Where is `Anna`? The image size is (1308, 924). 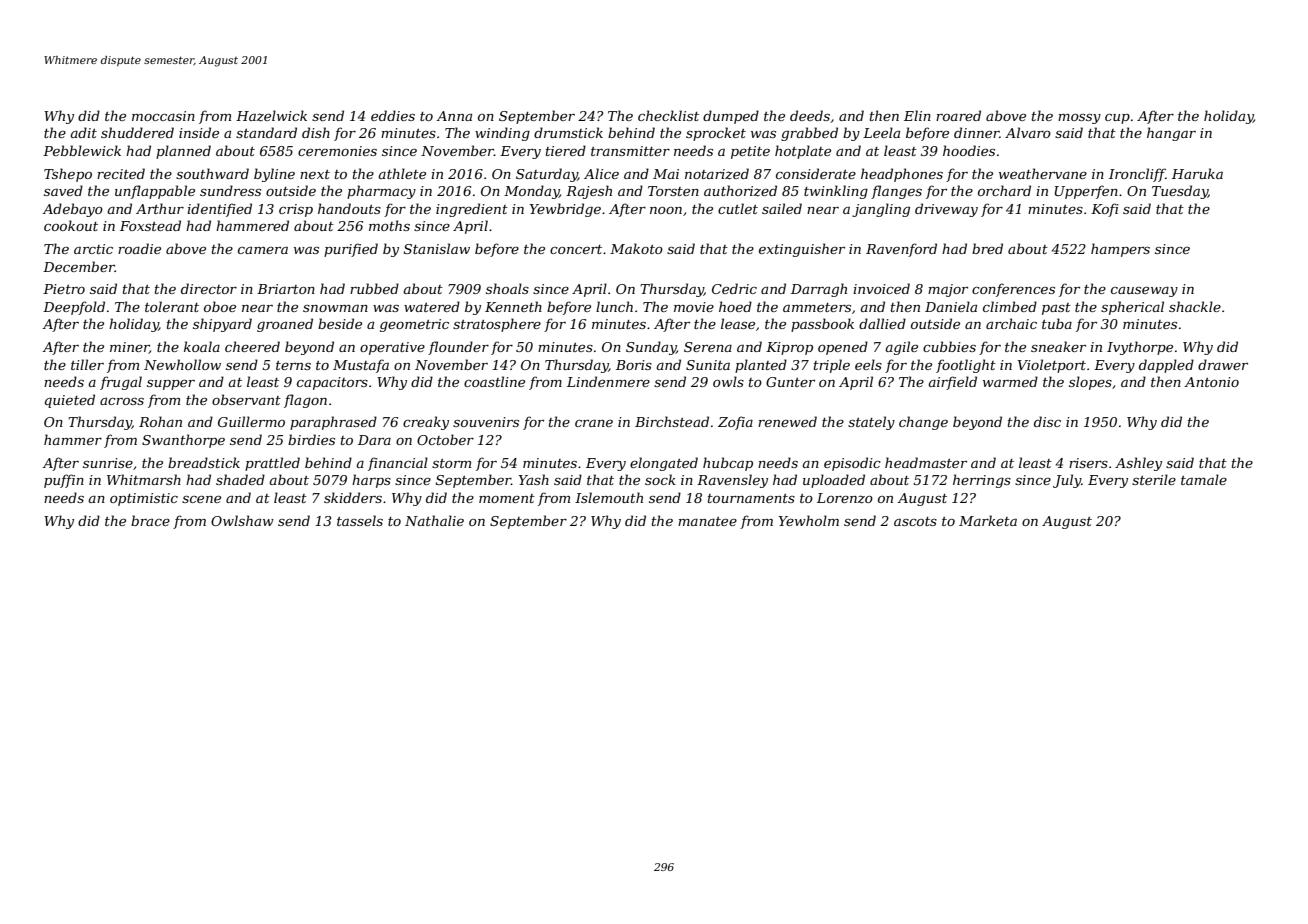 Anna is located at coordinates (454, 116).
